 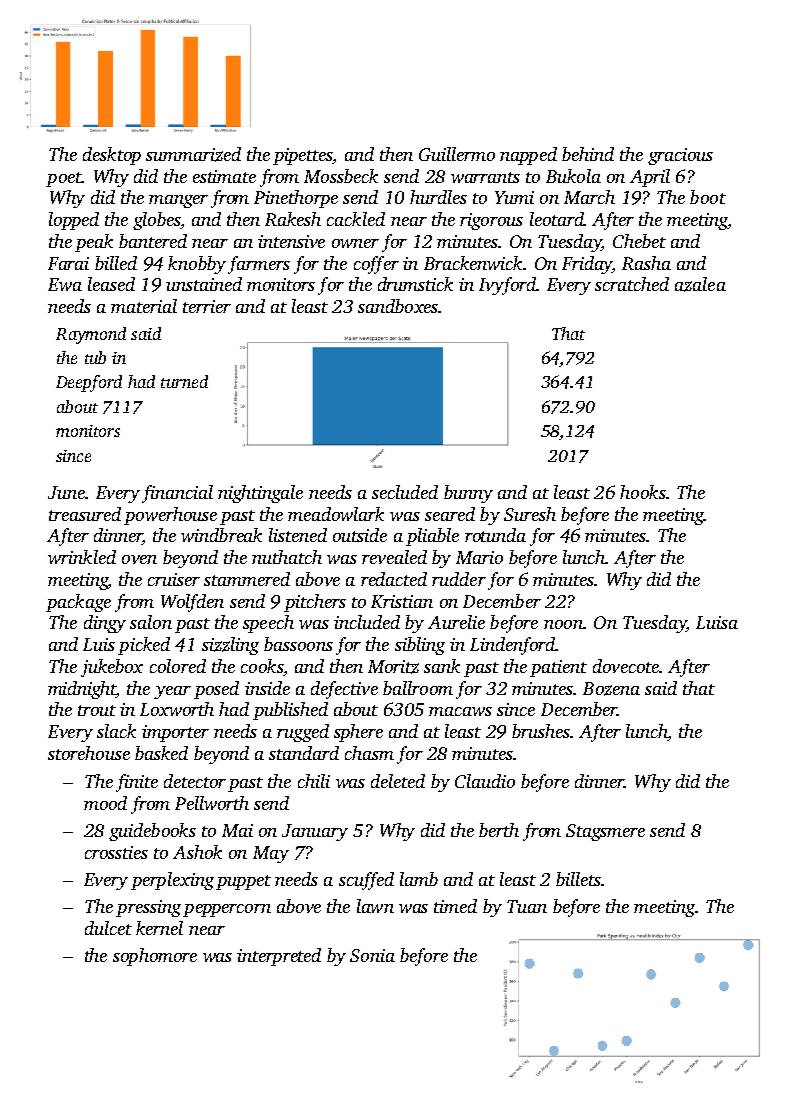 What do you see at coordinates (473, 263) in the page?
I see `Brackenwick` at bounding box center [473, 263].
